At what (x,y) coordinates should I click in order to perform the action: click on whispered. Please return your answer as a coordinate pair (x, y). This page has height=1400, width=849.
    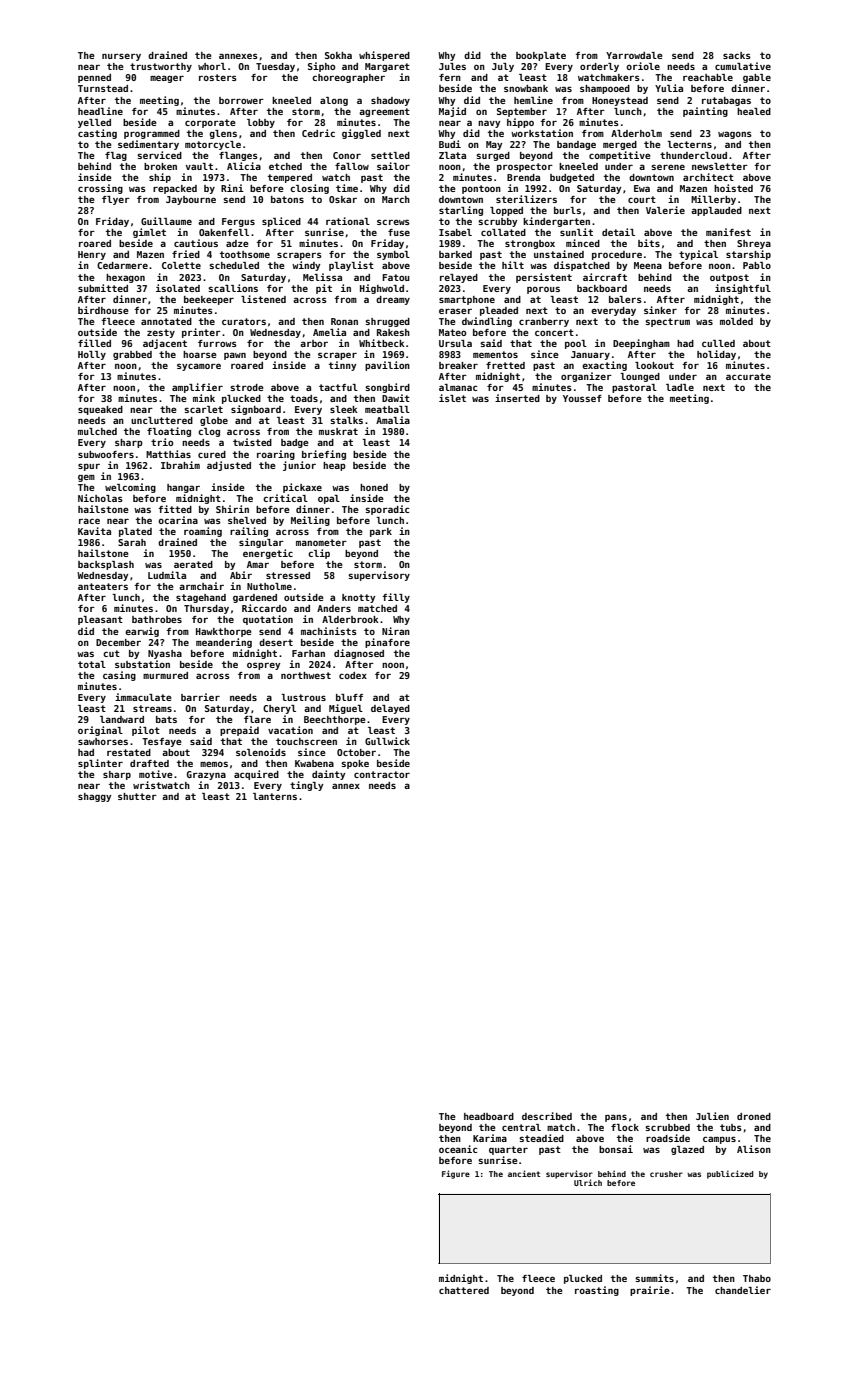
    Looking at the image, I should click on (384, 56).
